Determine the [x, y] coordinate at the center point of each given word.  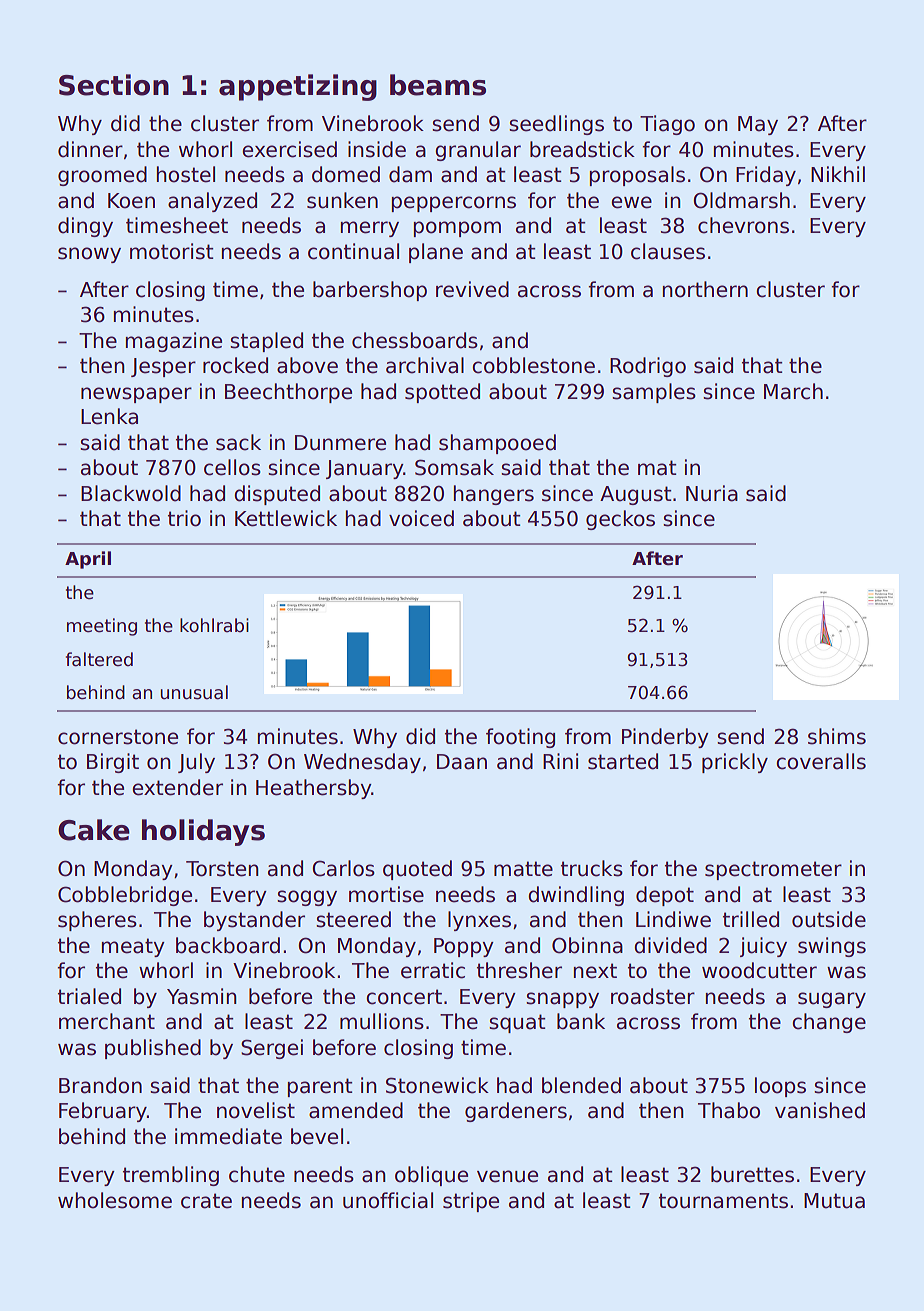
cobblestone [533, 365]
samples [654, 393]
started [623, 761]
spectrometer [773, 870]
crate [206, 1201]
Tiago [667, 125]
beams [438, 85]
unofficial [388, 1200]
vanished [820, 1110]
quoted [417, 870]
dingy [85, 227]
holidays [203, 832]
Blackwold [131, 493]
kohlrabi [214, 625]
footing [520, 738]
